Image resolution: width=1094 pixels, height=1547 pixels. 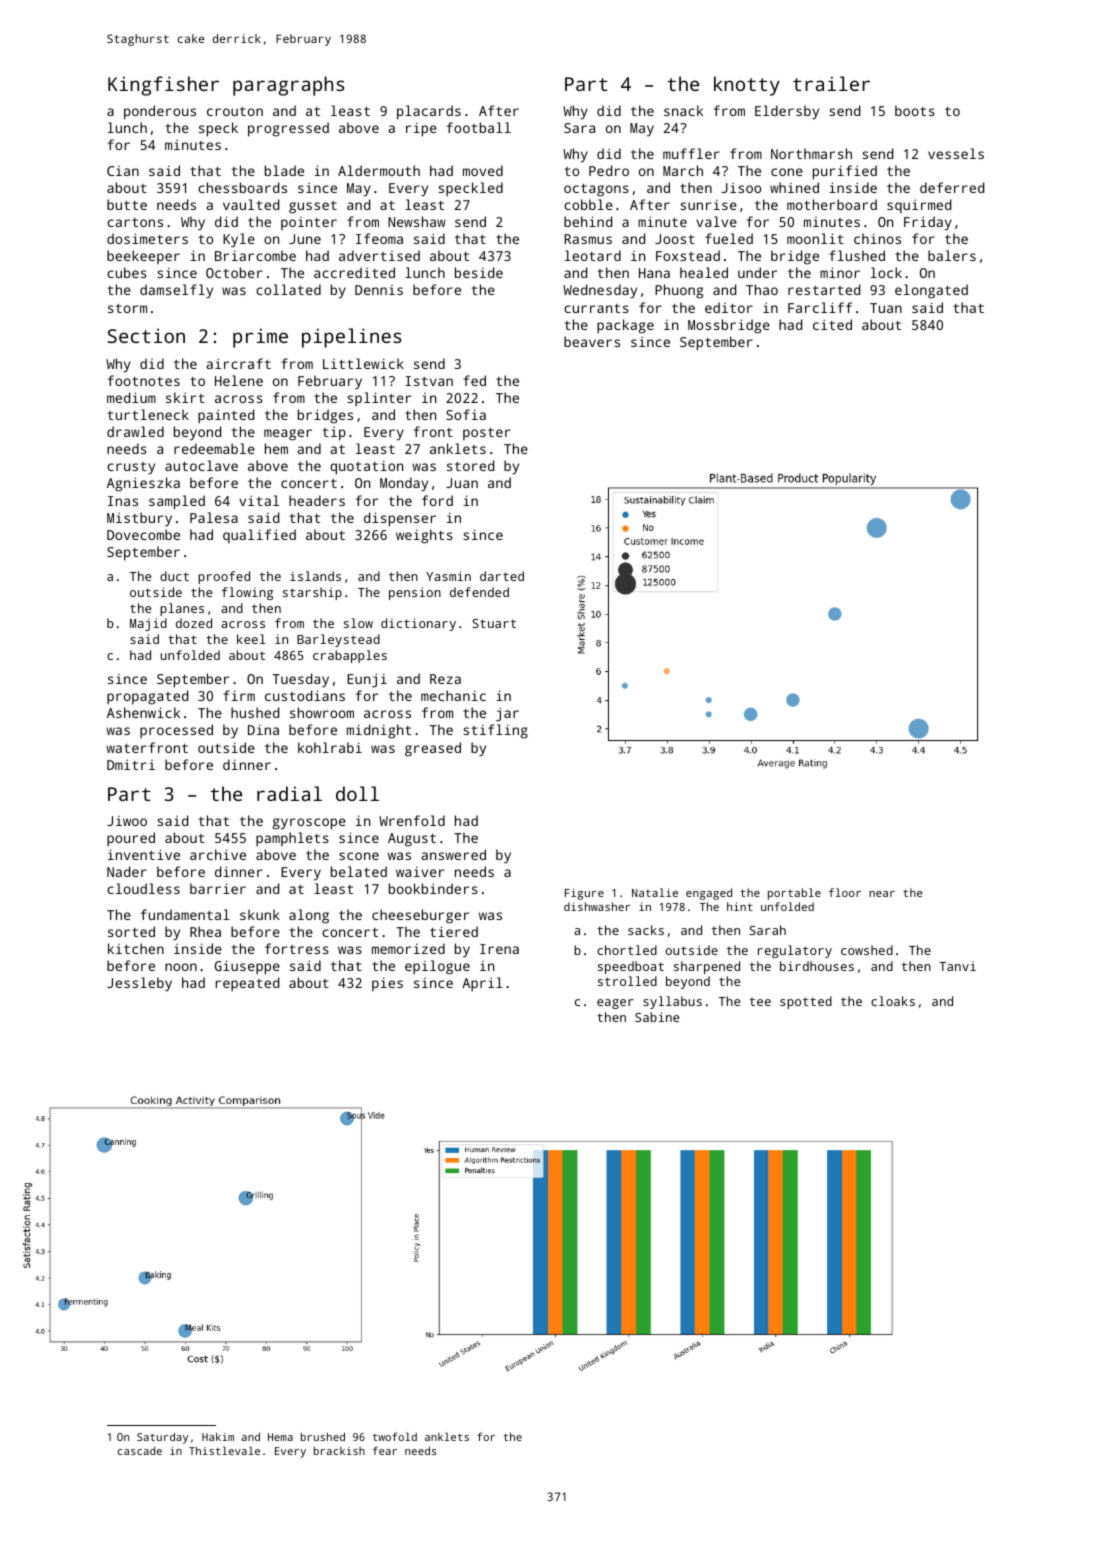 What do you see at coordinates (288, 129) in the image?
I see `progressed` at bounding box center [288, 129].
